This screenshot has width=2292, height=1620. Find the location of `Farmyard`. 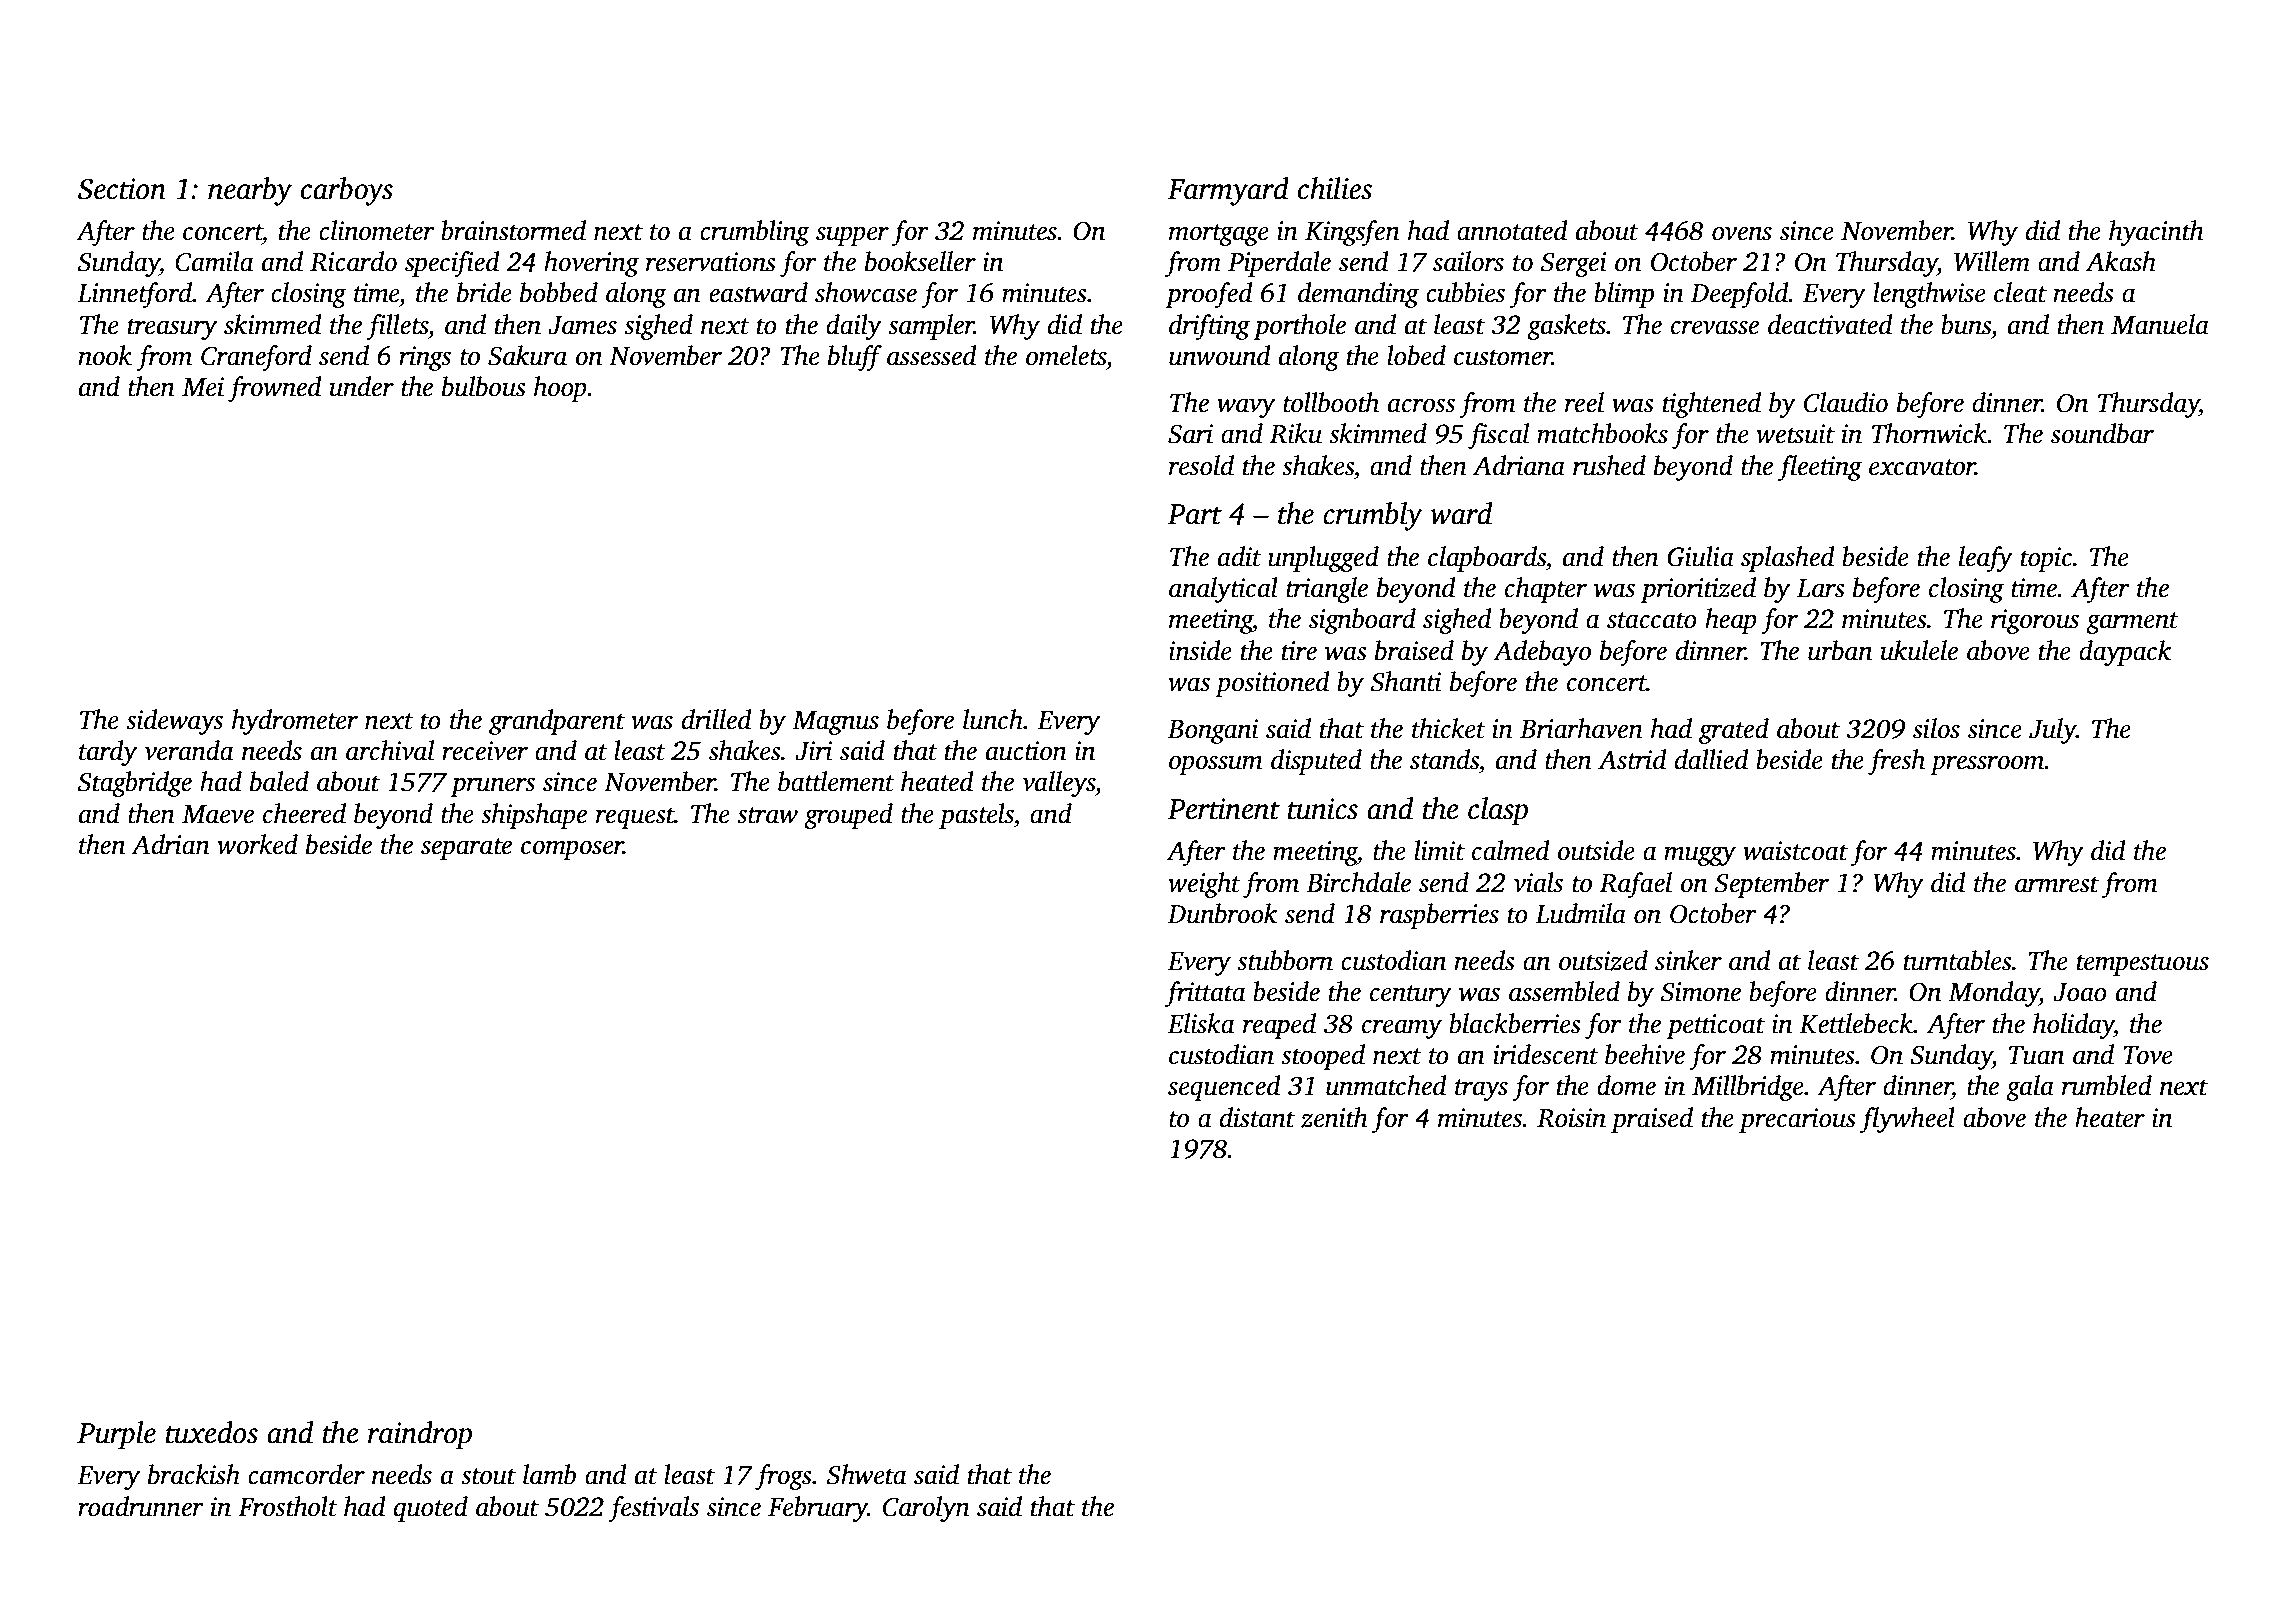

Farmyard is located at coordinates (1228, 191).
